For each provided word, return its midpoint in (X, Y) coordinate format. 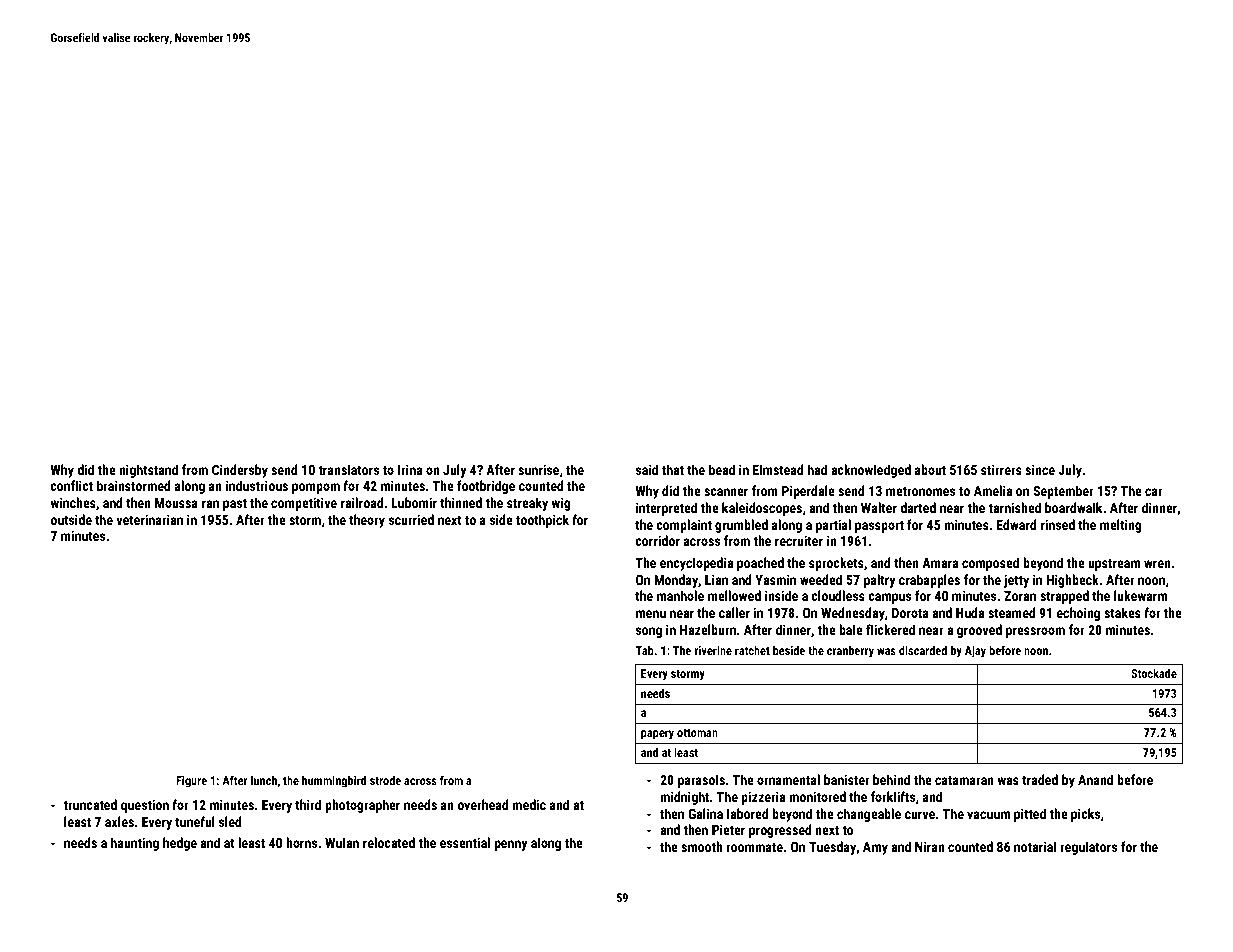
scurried (411, 519)
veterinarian (149, 519)
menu (651, 614)
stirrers (1001, 470)
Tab (644, 650)
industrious (257, 485)
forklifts (893, 796)
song (649, 632)
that (673, 469)
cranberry (850, 652)
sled (230, 821)
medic (529, 804)
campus (889, 598)
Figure (191, 782)
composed (990, 564)
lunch (264, 780)
